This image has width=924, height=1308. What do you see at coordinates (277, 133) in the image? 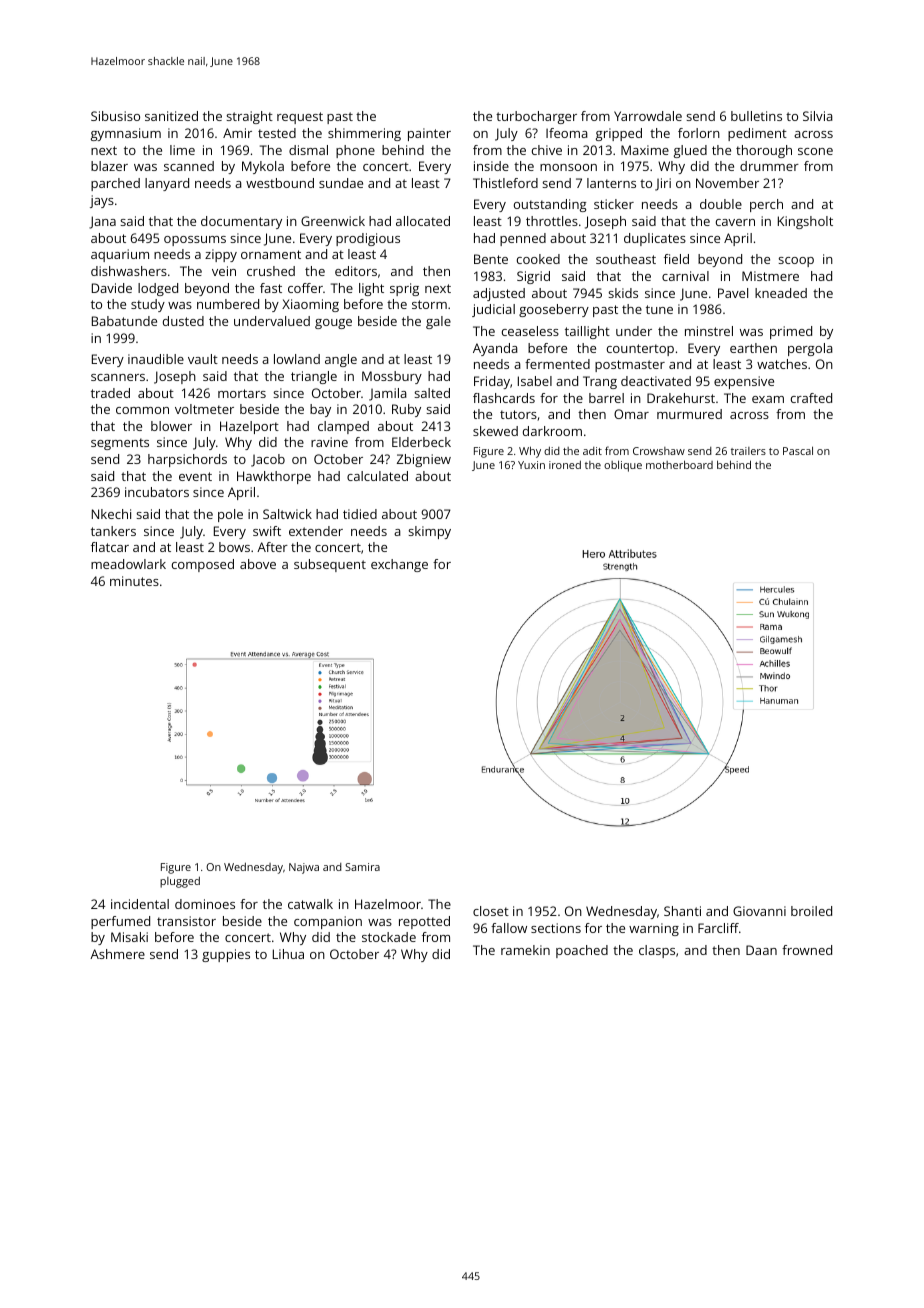
I see `tested` at bounding box center [277, 133].
